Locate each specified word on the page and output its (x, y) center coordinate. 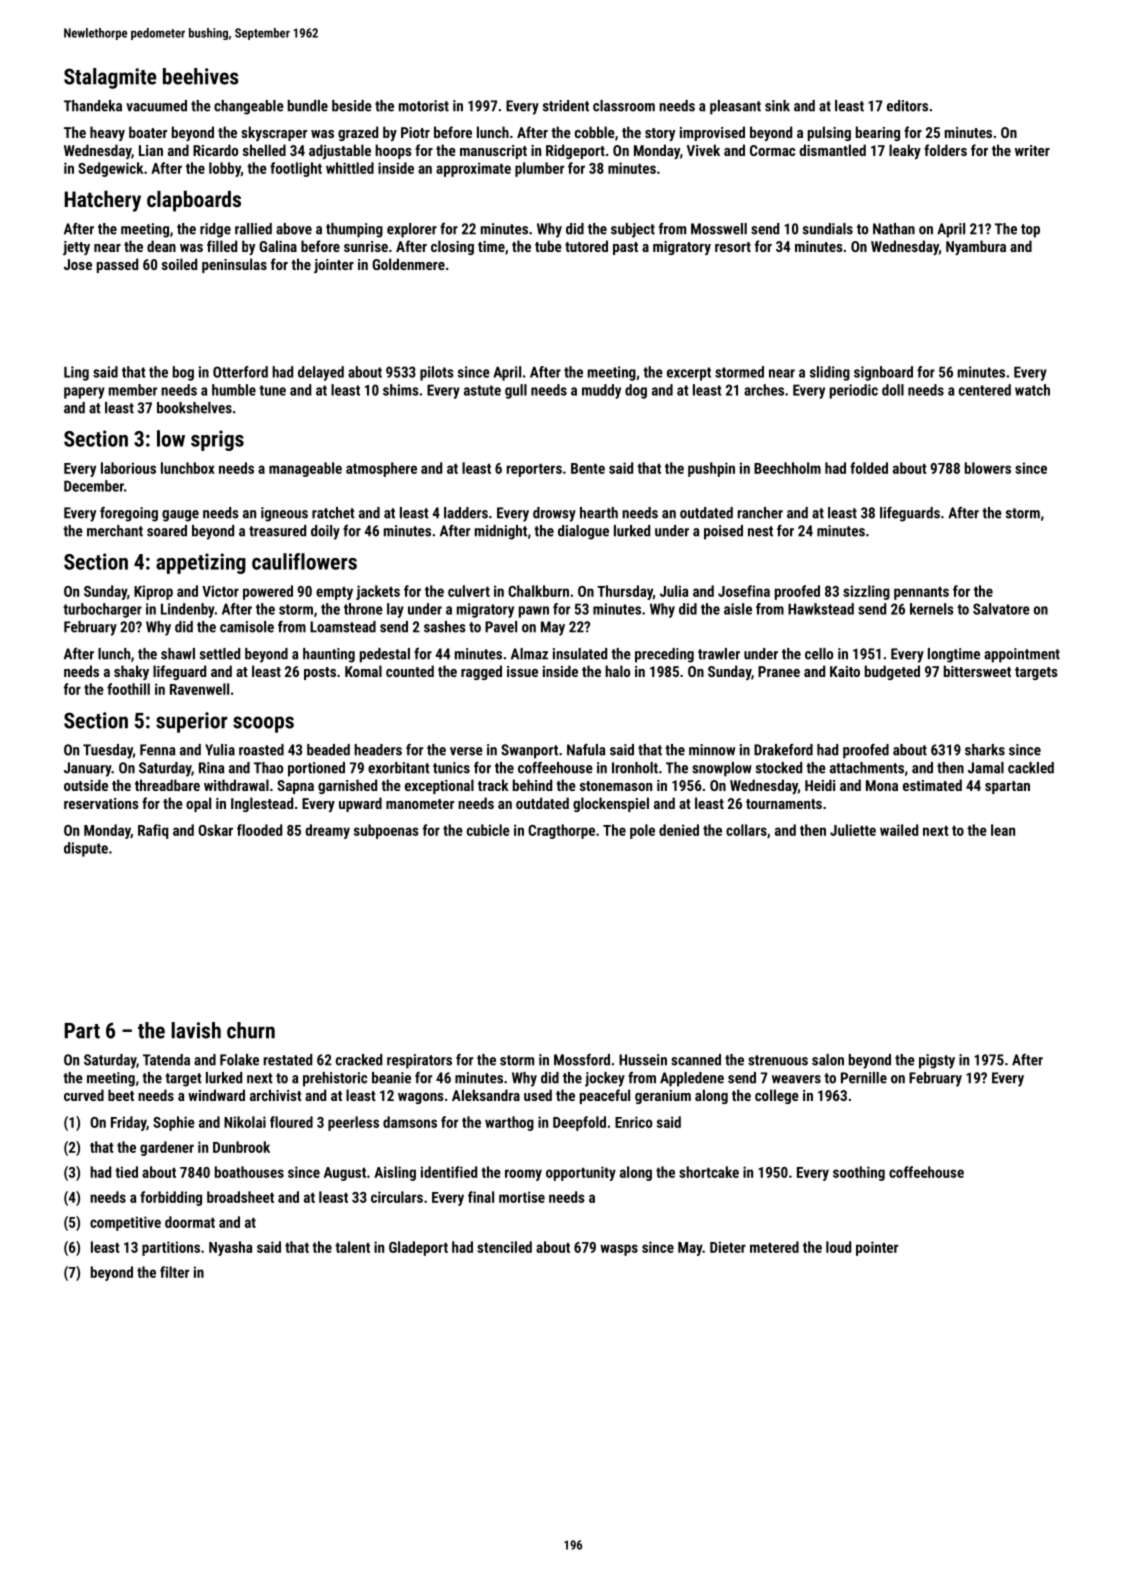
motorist (424, 106)
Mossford (582, 1060)
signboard (883, 373)
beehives (201, 76)
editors (907, 106)
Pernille (864, 1078)
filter (174, 1272)
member (133, 390)
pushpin (711, 469)
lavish (196, 1030)
